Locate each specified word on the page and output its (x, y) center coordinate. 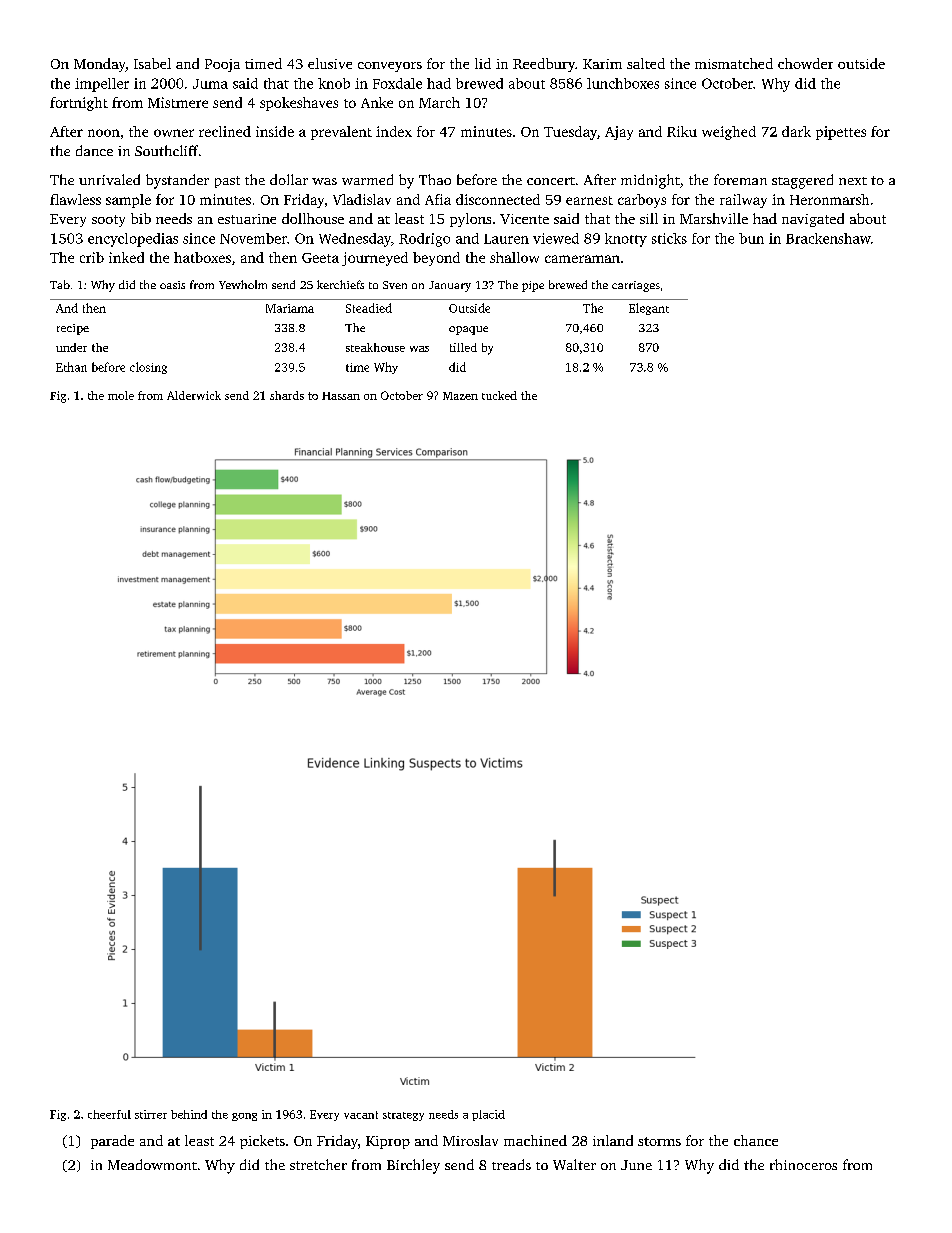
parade (112, 1142)
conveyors (390, 67)
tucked (499, 395)
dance (94, 150)
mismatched (734, 63)
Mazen (460, 396)
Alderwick (194, 395)
